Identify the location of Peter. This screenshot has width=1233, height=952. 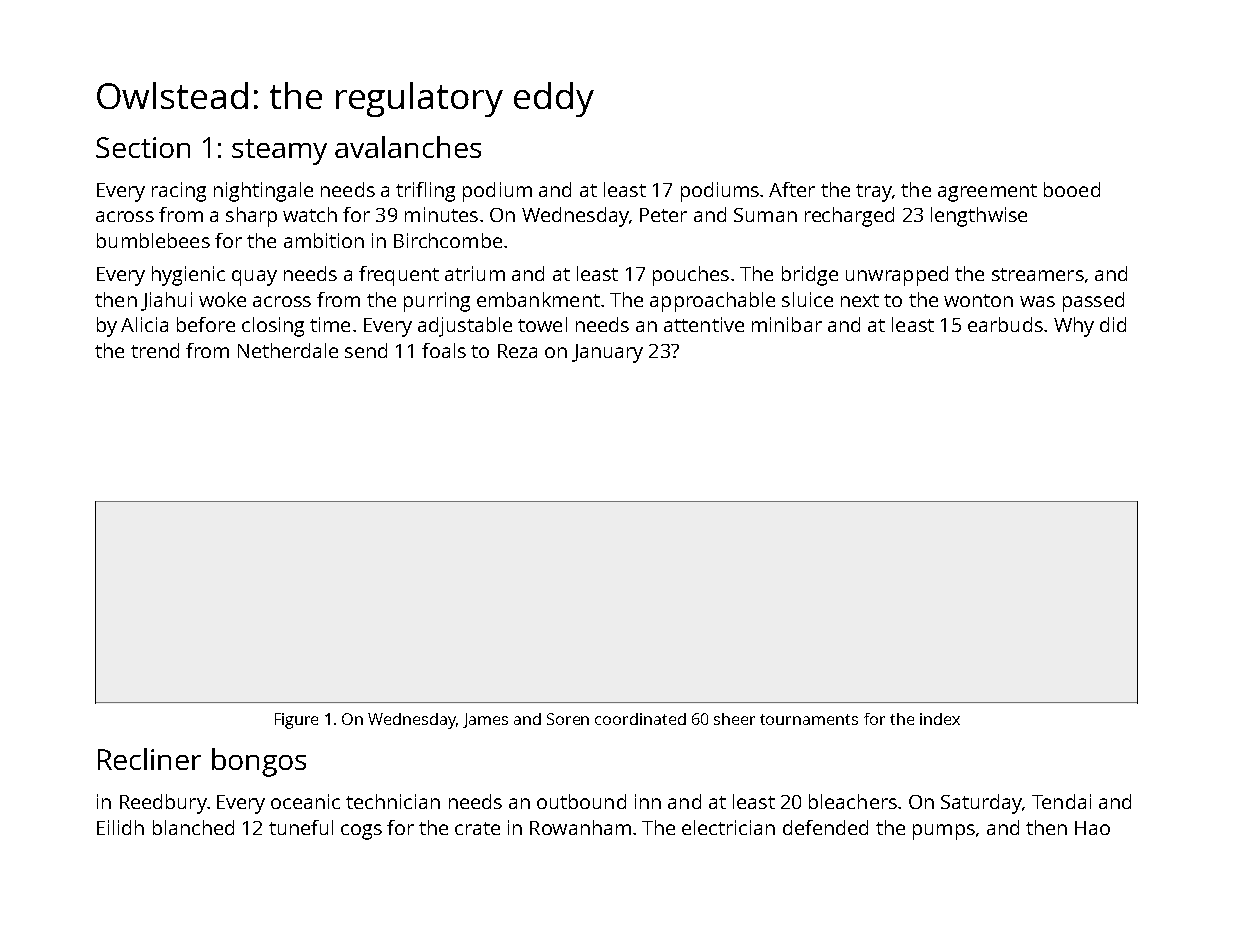
(663, 215).
